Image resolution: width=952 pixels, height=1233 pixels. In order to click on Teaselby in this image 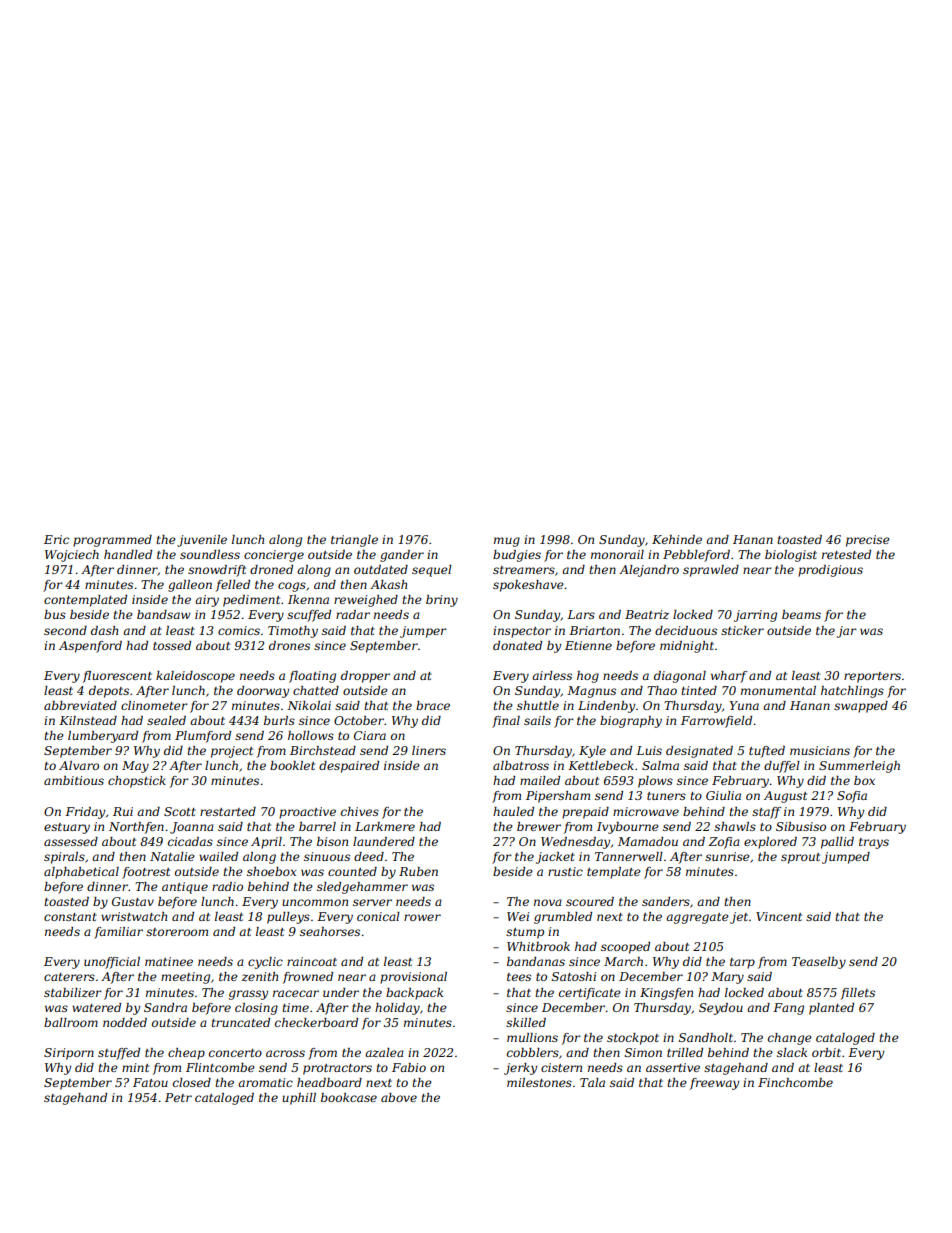, I will do `click(819, 963)`.
